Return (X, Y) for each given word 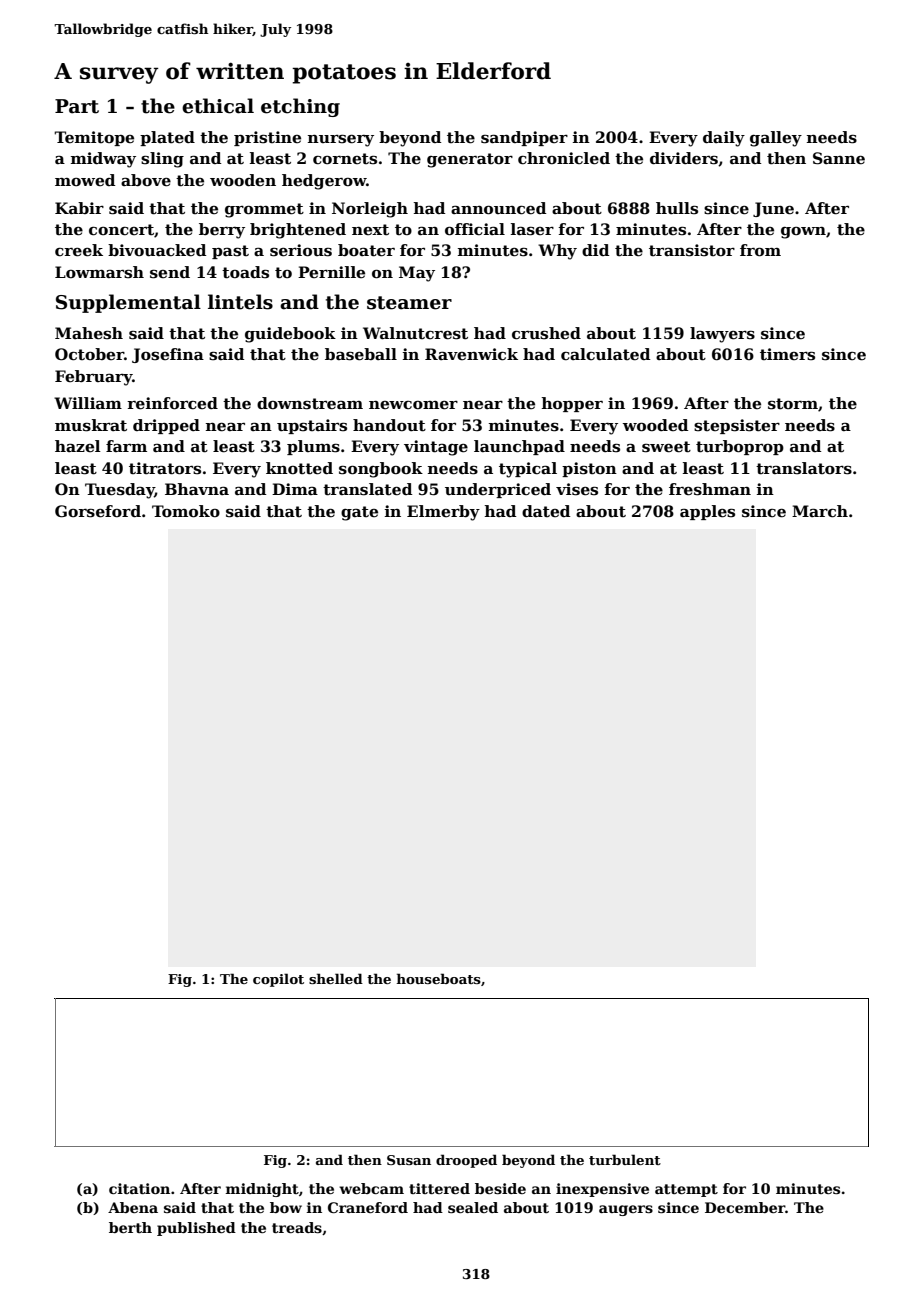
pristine (267, 138)
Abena (133, 1207)
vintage (436, 448)
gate (359, 513)
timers (787, 354)
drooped (466, 1161)
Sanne (839, 158)
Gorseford (98, 511)
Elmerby (443, 513)
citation (139, 1188)
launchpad (519, 447)
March (820, 511)
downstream (310, 403)
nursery (341, 141)
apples (707, 512)
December (745, 1207)
